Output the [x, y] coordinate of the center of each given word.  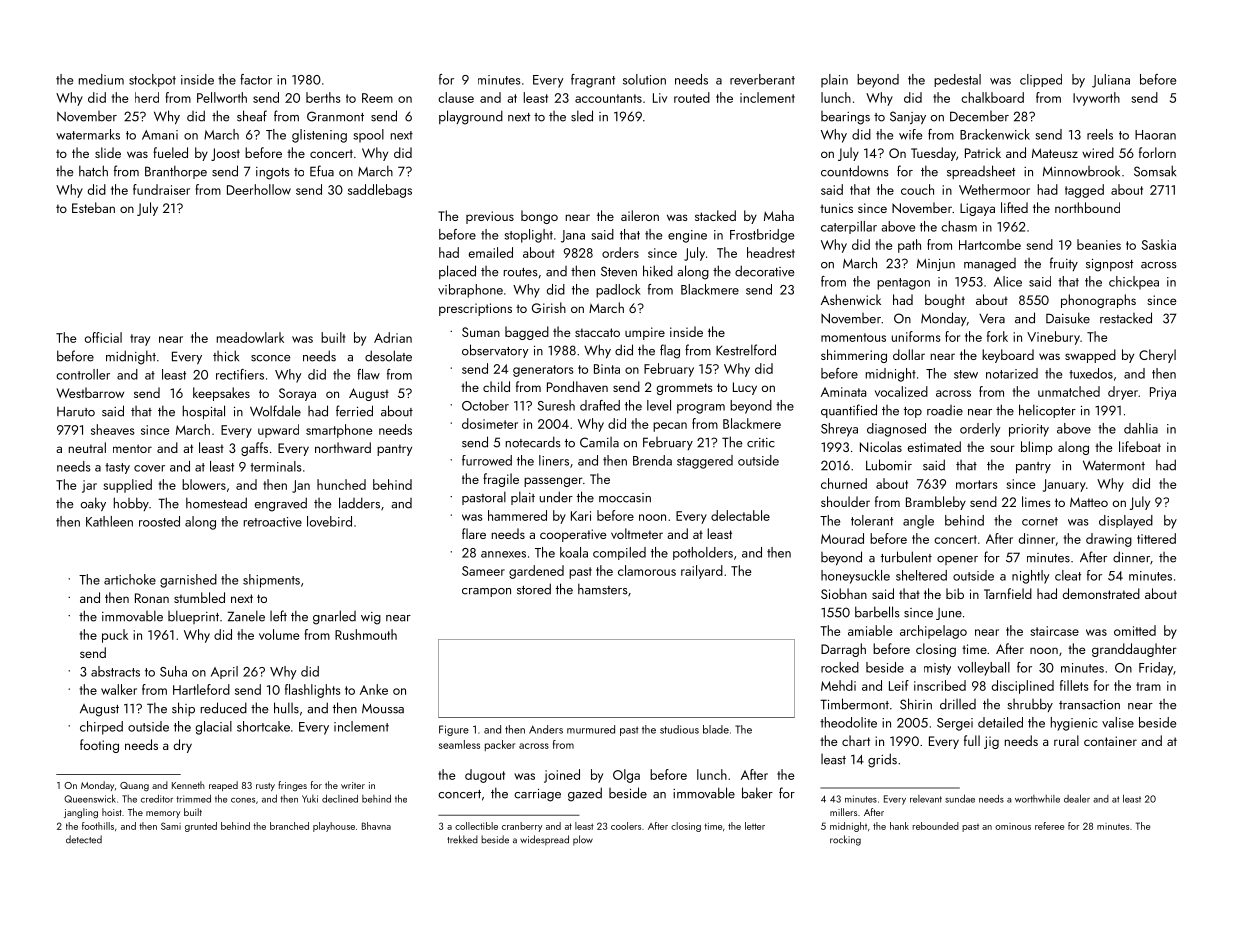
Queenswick [90, 798]
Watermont [1114, 465]
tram [1148, 686]
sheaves [112, 429]
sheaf [252, 116]
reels [1100, 134]
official [103, 337]
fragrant [593, 81]
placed [457, 272]
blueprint [193, 617]
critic [761, 443]
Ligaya [977, 209]
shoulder [845, 501]
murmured [591, 729]
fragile [501, 480]
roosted [159, 521]
